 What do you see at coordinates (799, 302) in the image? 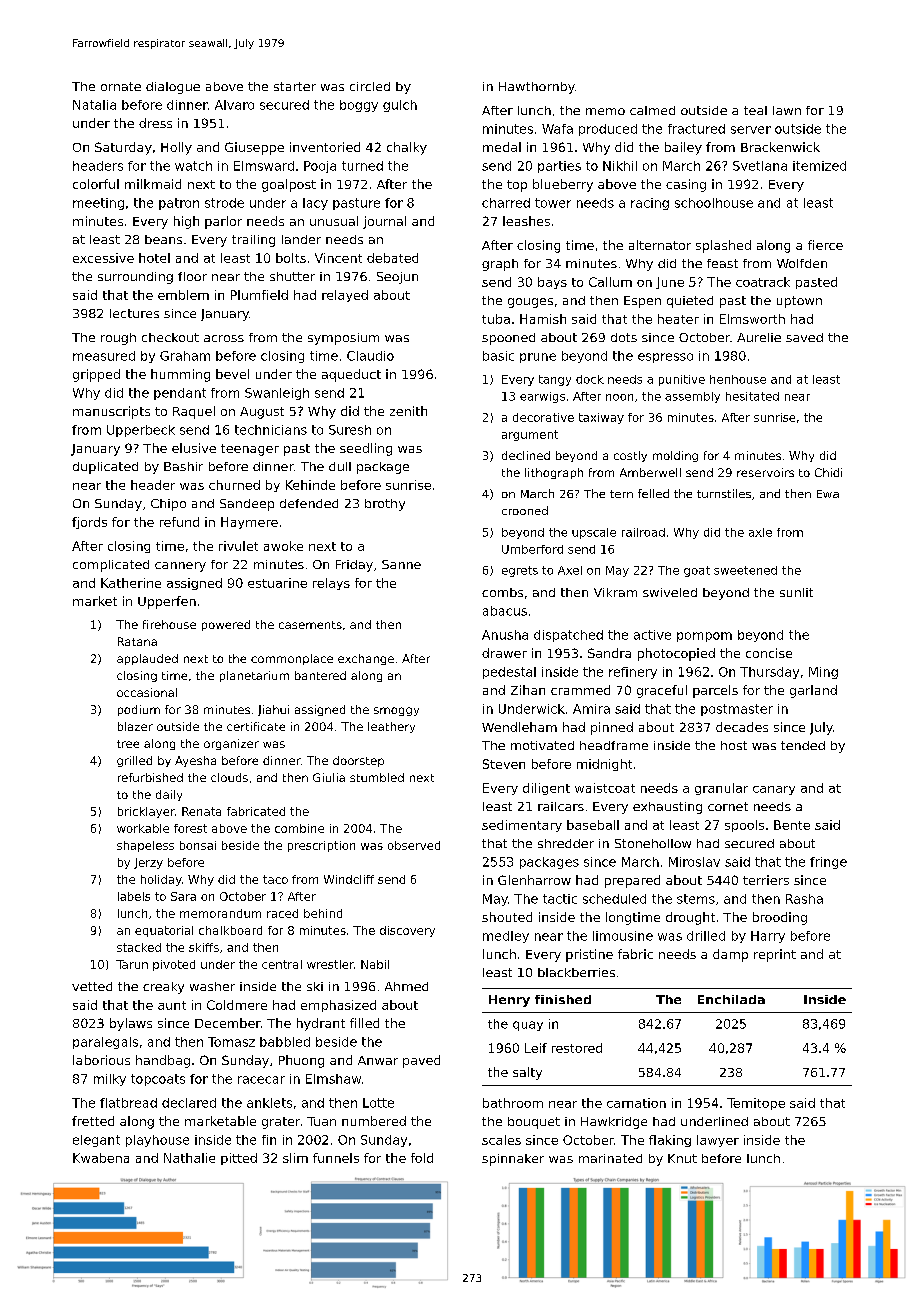
I see `uptown` at bounding box center [799, 302].
